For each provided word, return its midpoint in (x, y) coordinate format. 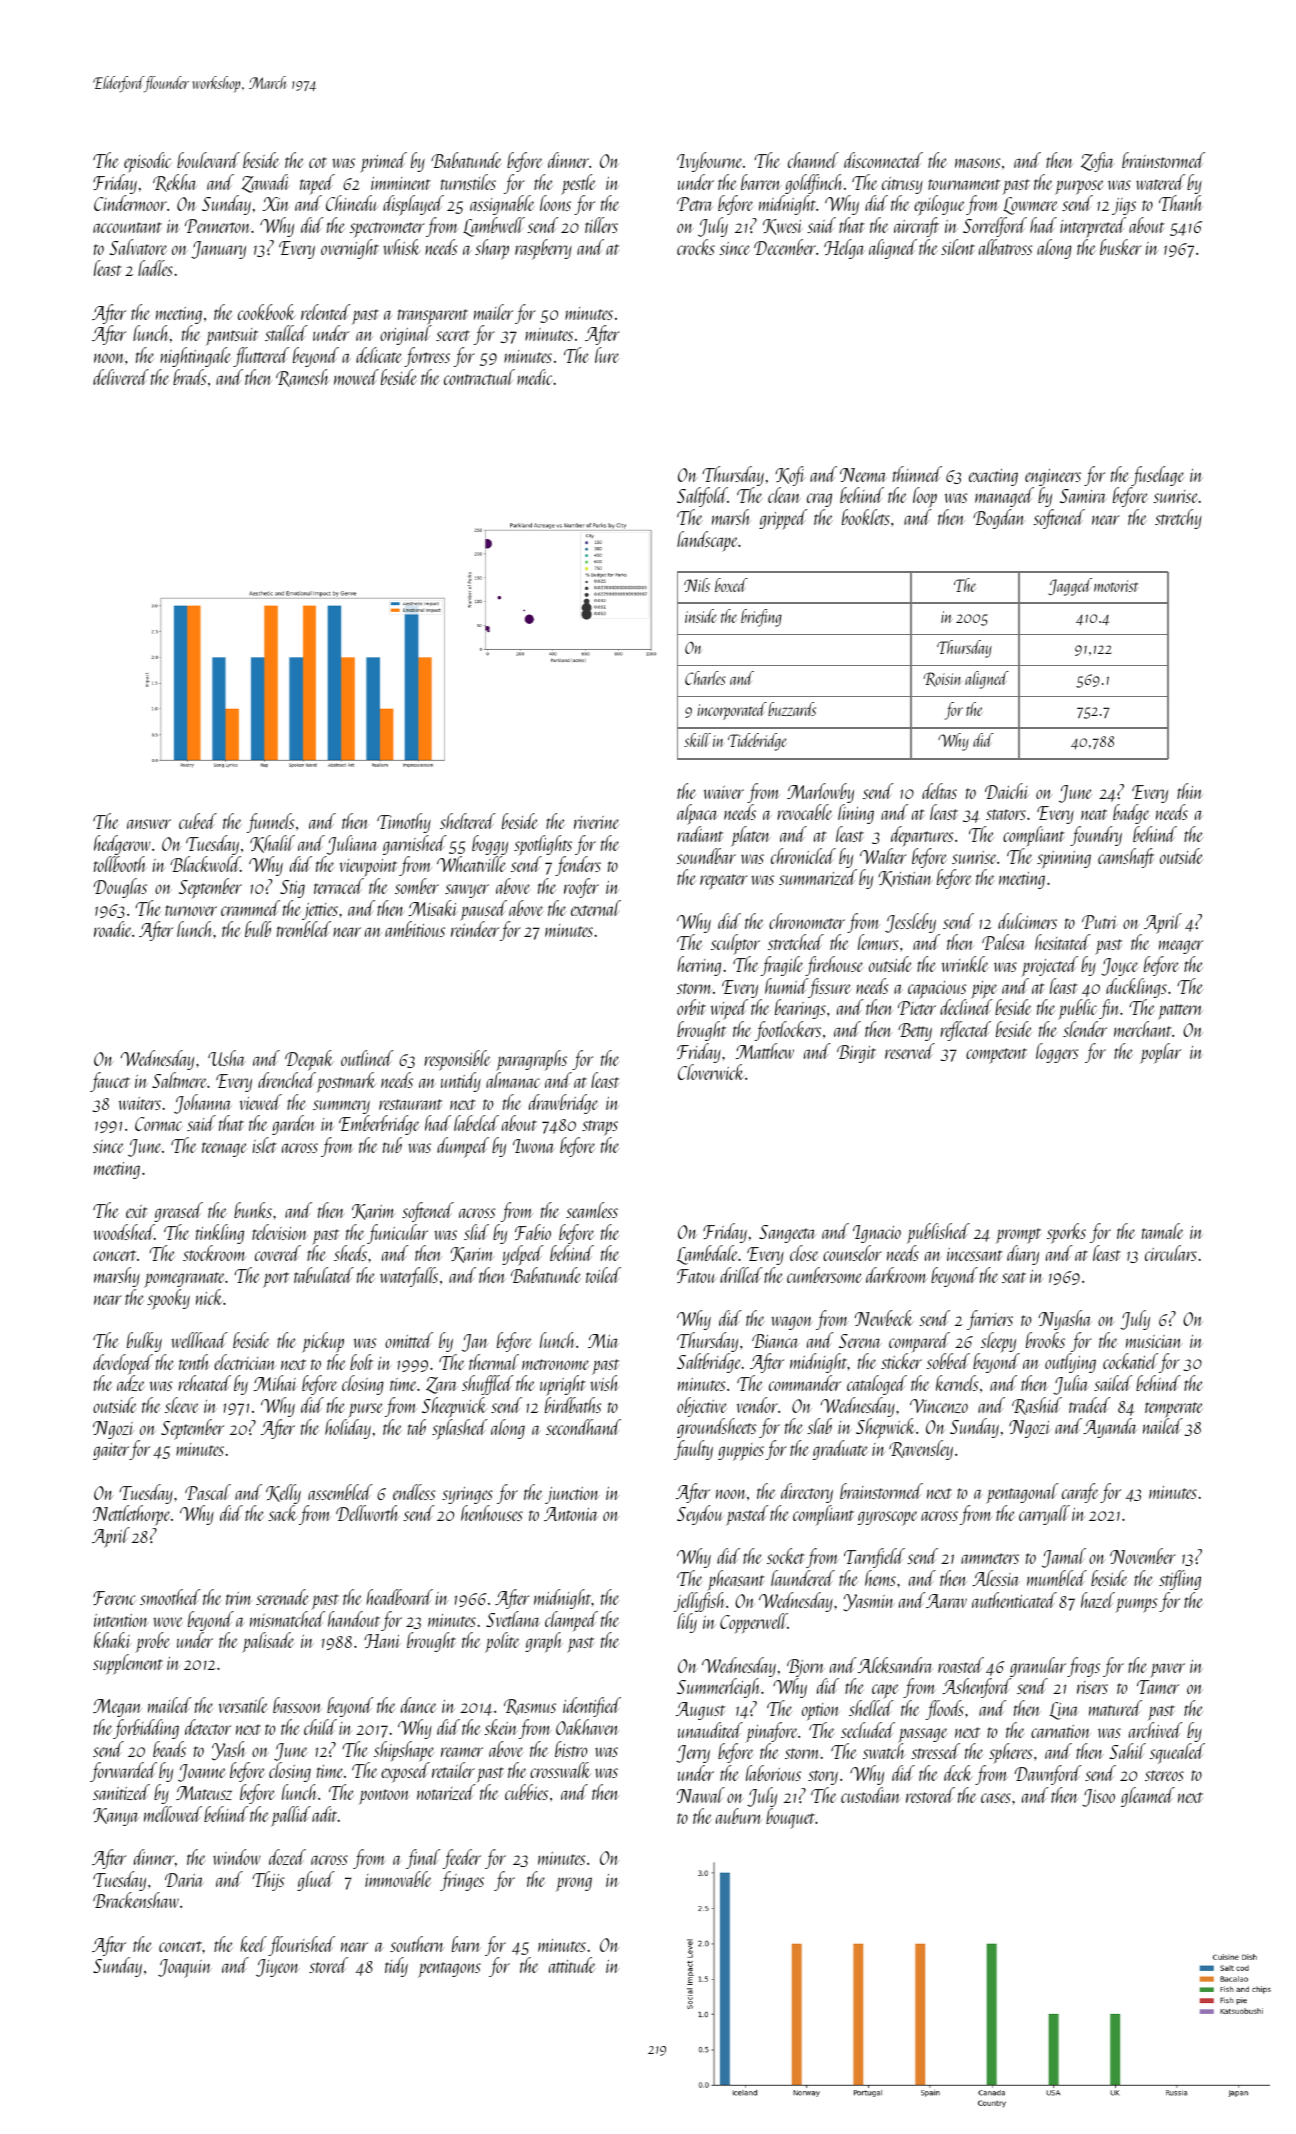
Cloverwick (711, 1072)
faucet (110, 1082)
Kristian (905, 879)
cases (996, 1798)
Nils (697, 585)
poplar (1160, 1053)
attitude (572, 1965)
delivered (121, 377)
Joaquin (185, 1968)
